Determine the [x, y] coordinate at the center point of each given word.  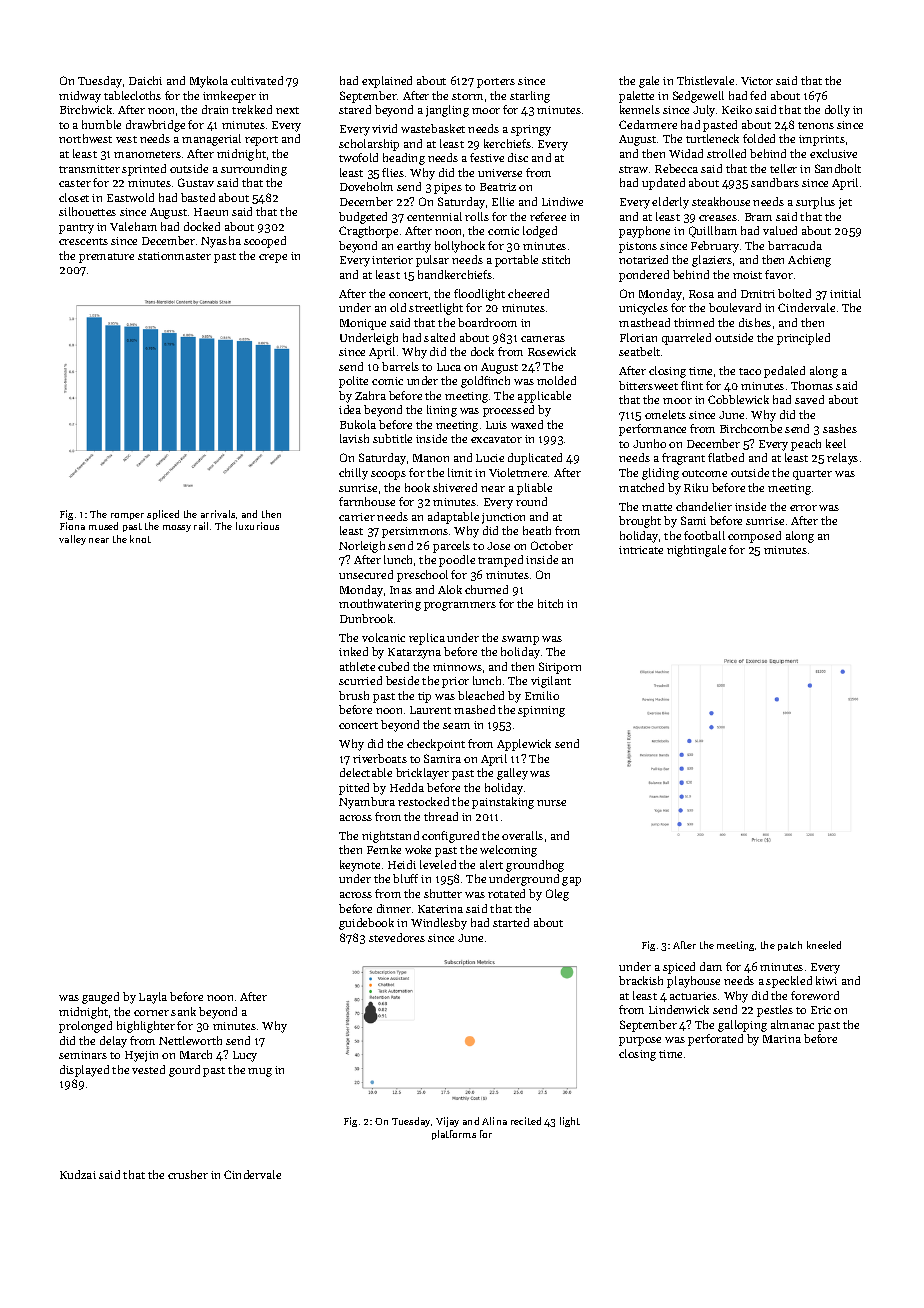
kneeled [824, 945]
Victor [757, 81]
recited [526, 1121]
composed [754, 537]
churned [486, 589]
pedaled [784, 372]
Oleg [557, 895]
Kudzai [78, 1174]
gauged [100, 998]
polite [353, 382]
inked [353, 651]
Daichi [145, 80]
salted [439, 337]
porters [496, 83]
